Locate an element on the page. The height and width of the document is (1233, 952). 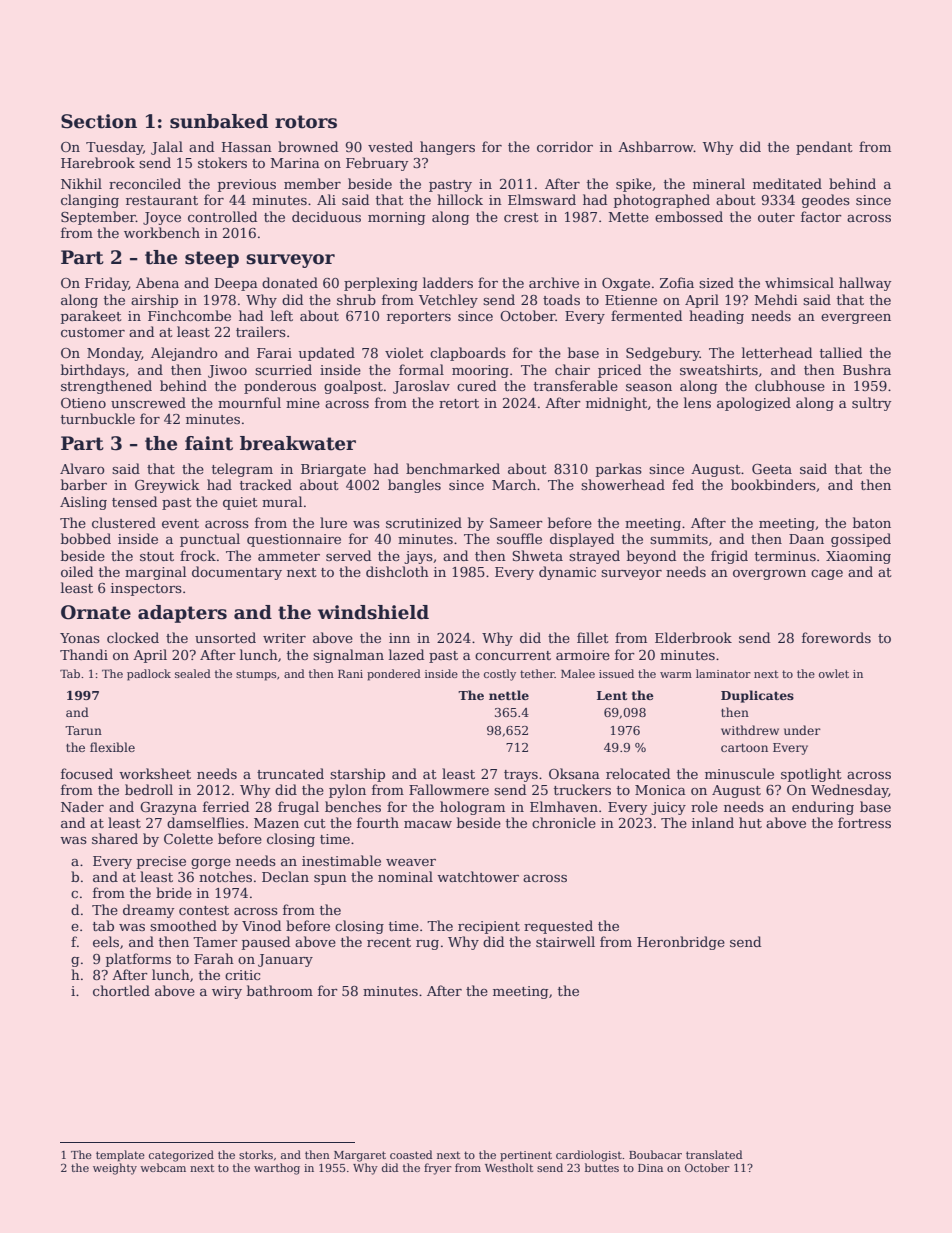
sunbaked is located at coordinates (219, 121).
